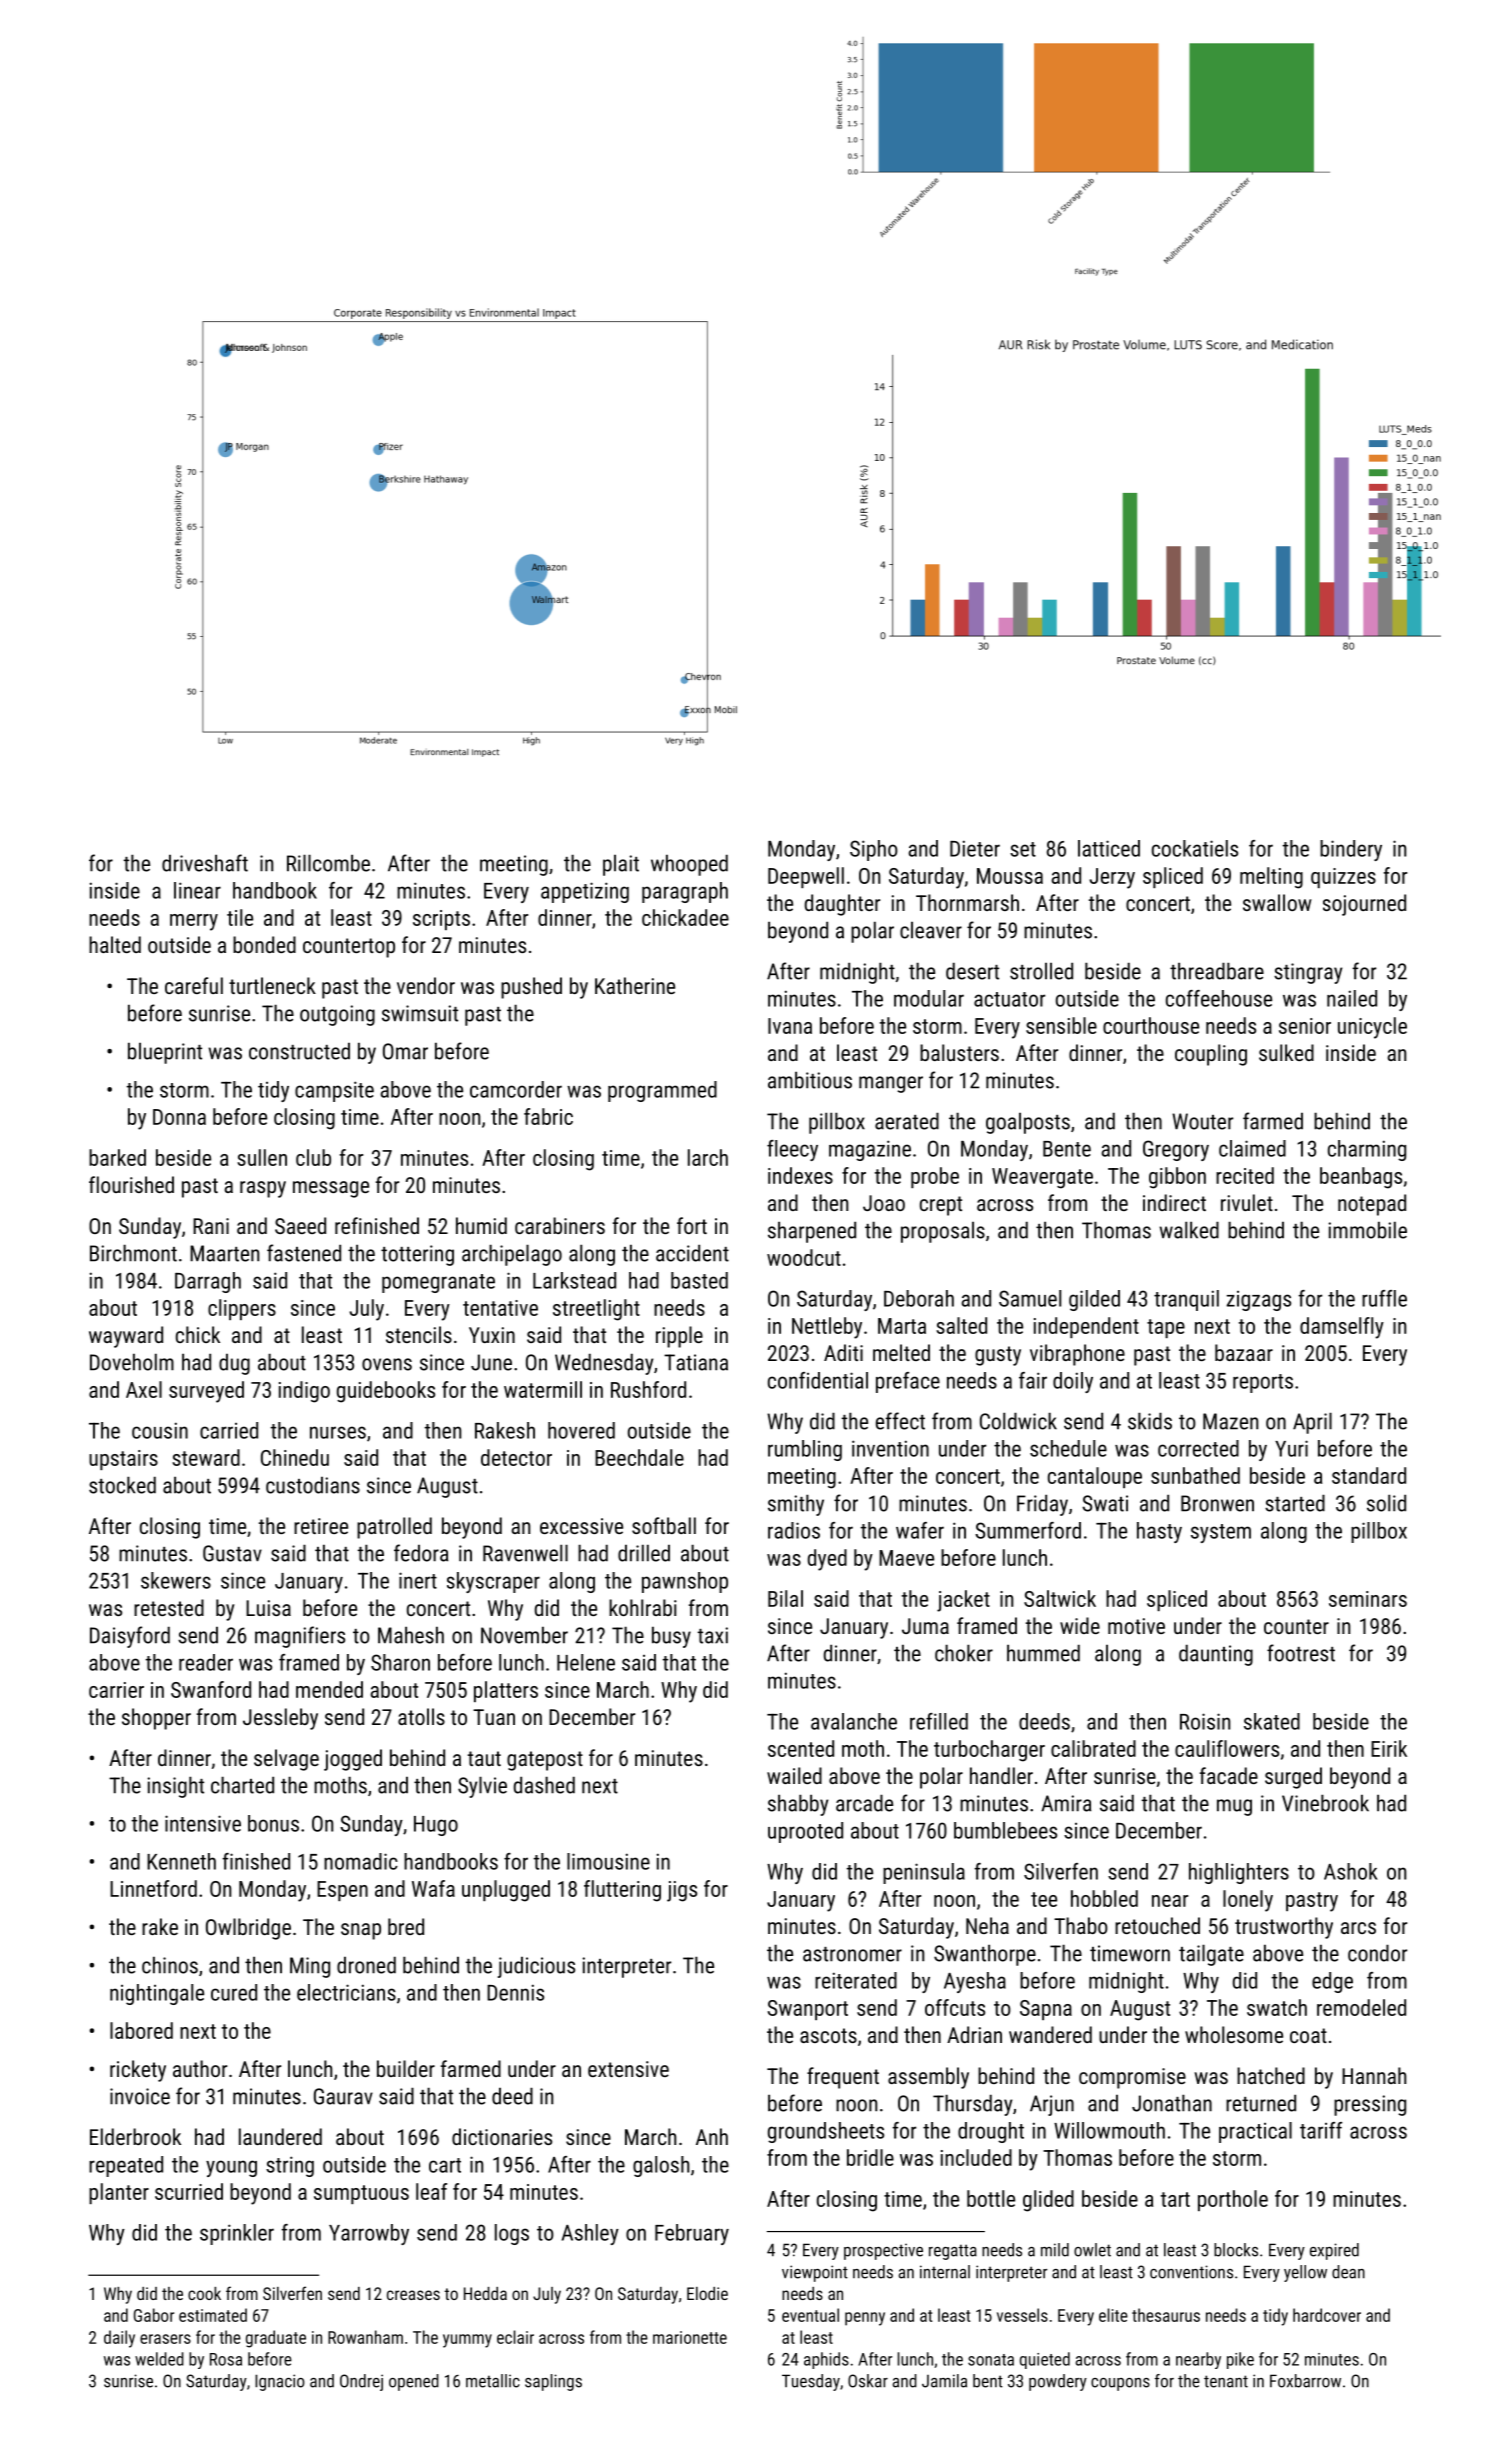 The height and width of the screenshot is (2464, 1496). Describe the element at coordinates (126, 2166) in the screenshot. I see `repeated` at that location.
